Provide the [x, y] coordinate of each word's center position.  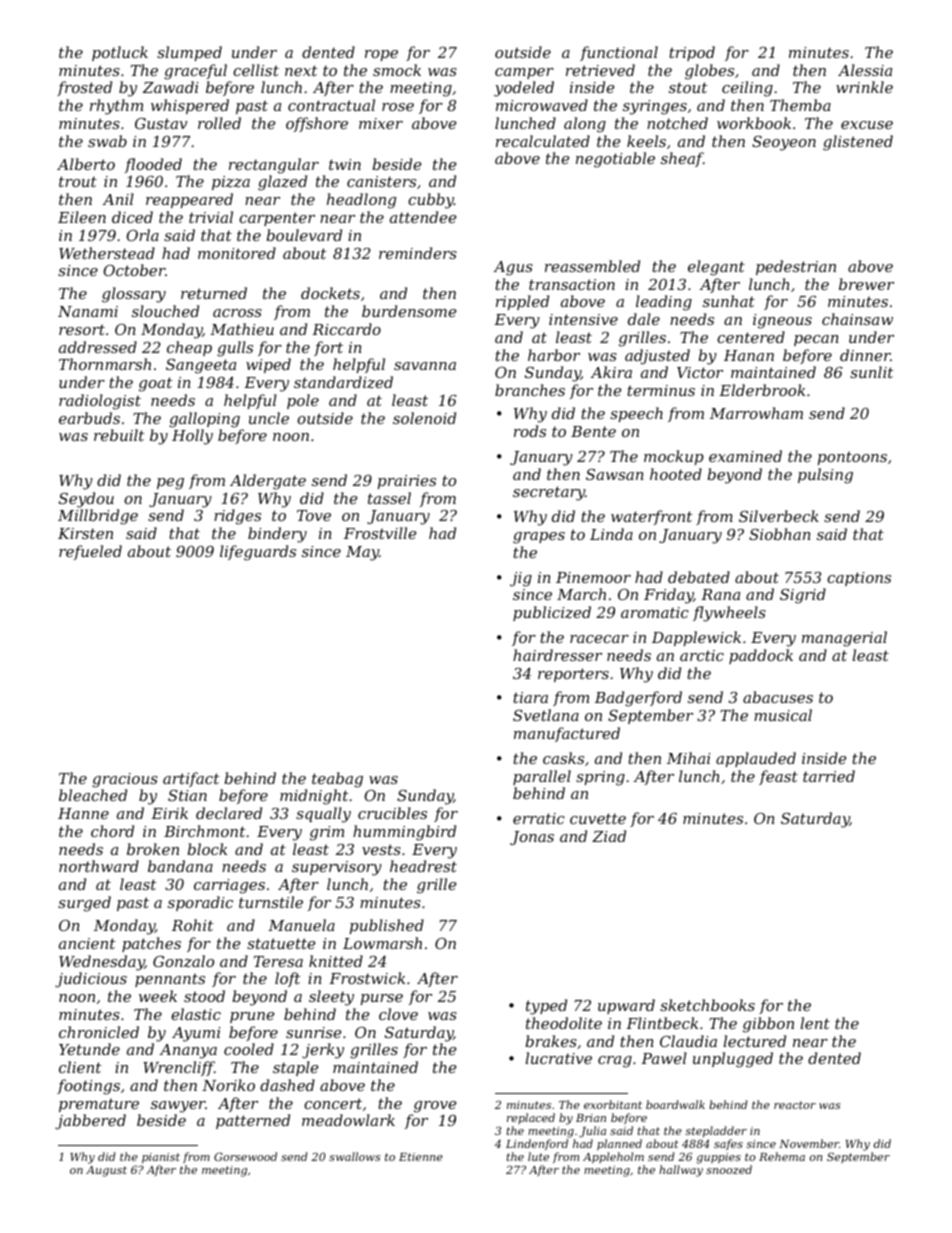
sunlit [871, 372]
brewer [866, 284]
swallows [354, 1156]
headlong [361, 201]
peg [170, 484]
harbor [554, 355]
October [134, 270]
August [106, 1171]
